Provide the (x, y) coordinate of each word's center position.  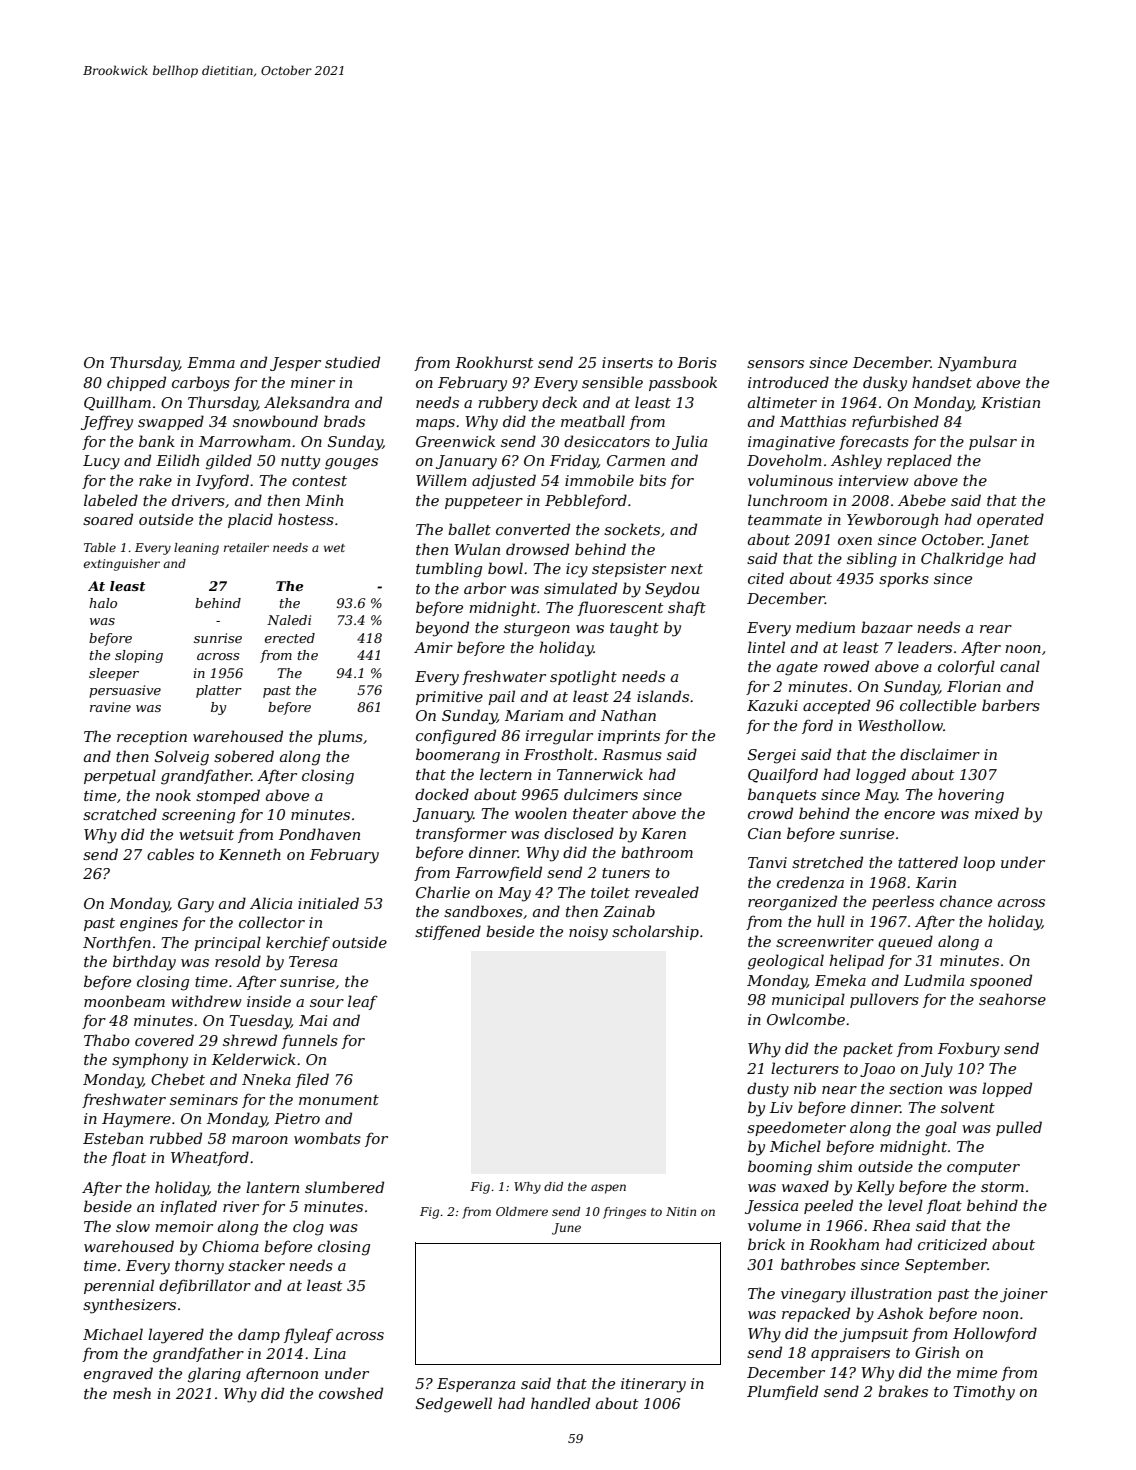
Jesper (295, 364)
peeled (828, 1206)
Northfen (117, 943)
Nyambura (977, 364)
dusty (768, 1090)
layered (176, 1336)
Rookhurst (494, 362)
